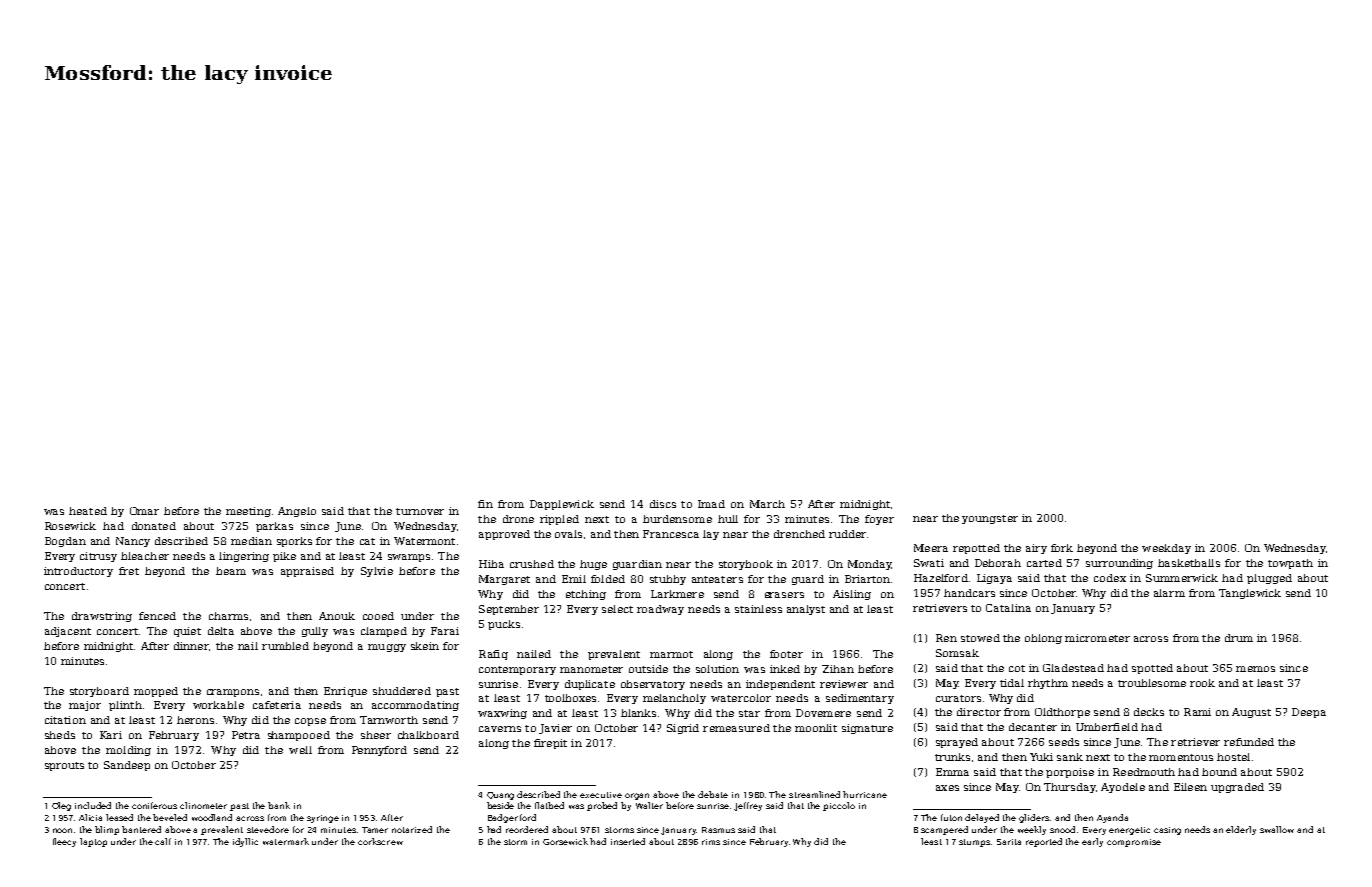  I want to click on Somsak, so click(957, 653).
